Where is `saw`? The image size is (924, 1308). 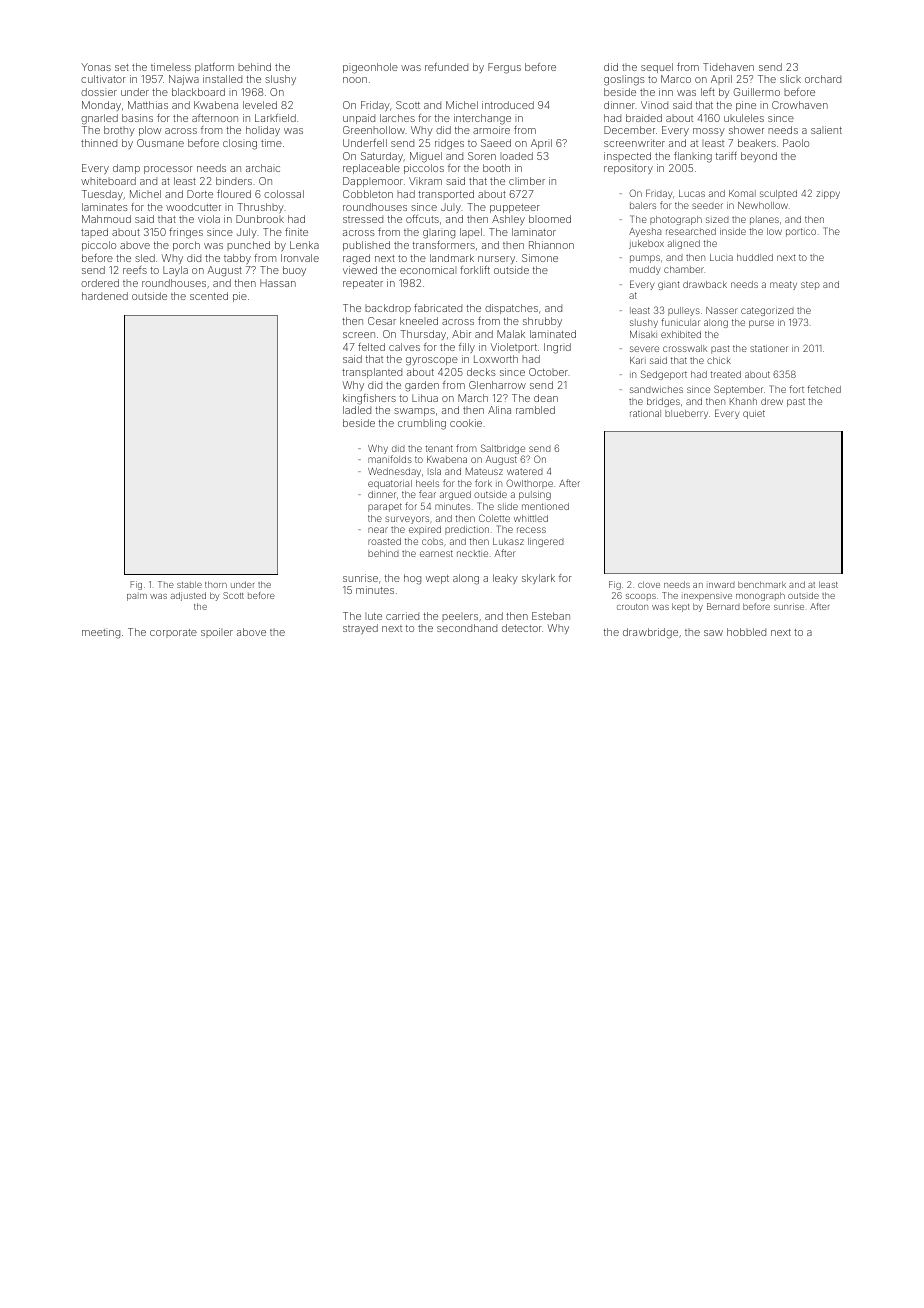 saw is located at coordinates (713, 633).
